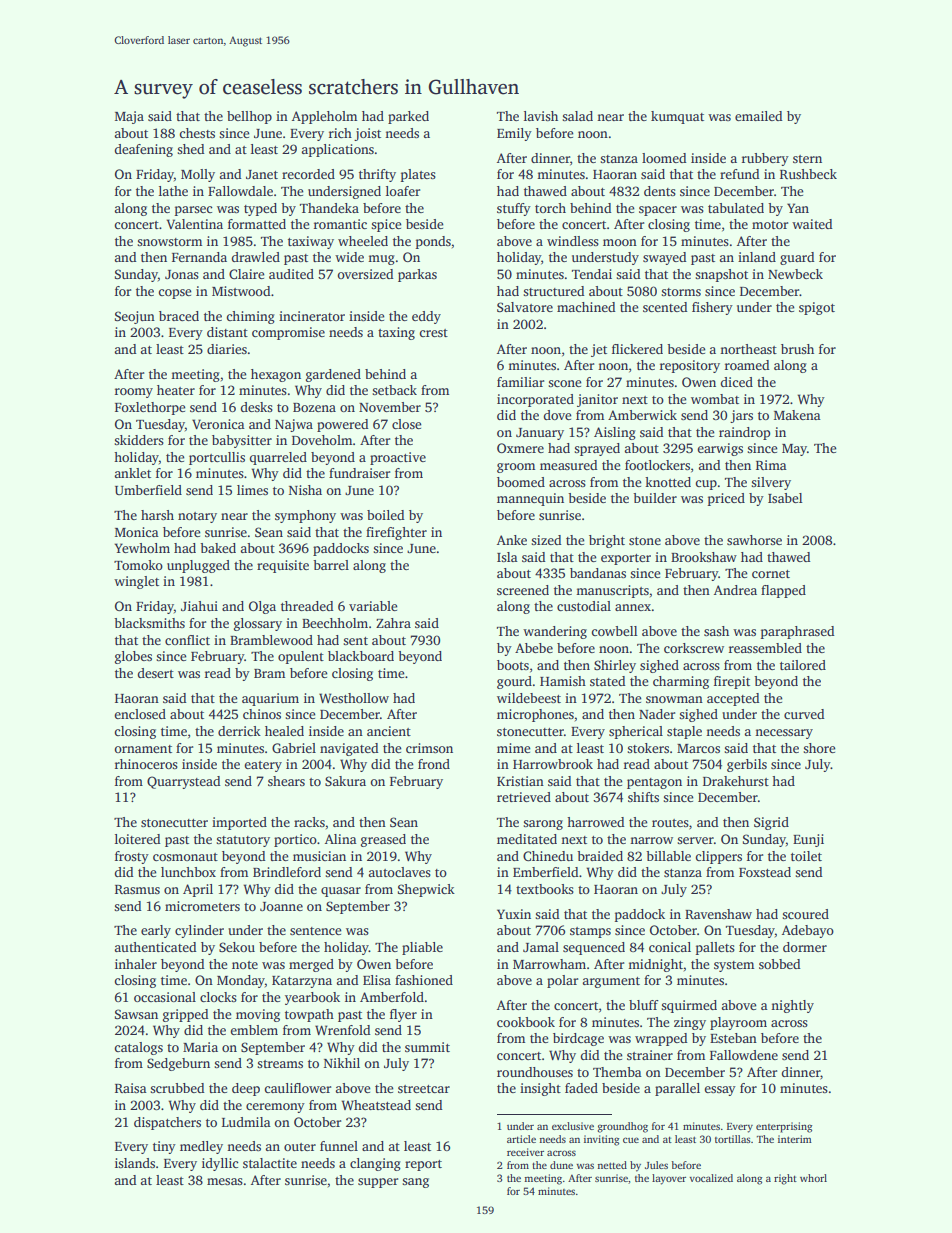 The height and width of the screenshot is (1233, 952). I want to click on parked, so click(408, 117).
